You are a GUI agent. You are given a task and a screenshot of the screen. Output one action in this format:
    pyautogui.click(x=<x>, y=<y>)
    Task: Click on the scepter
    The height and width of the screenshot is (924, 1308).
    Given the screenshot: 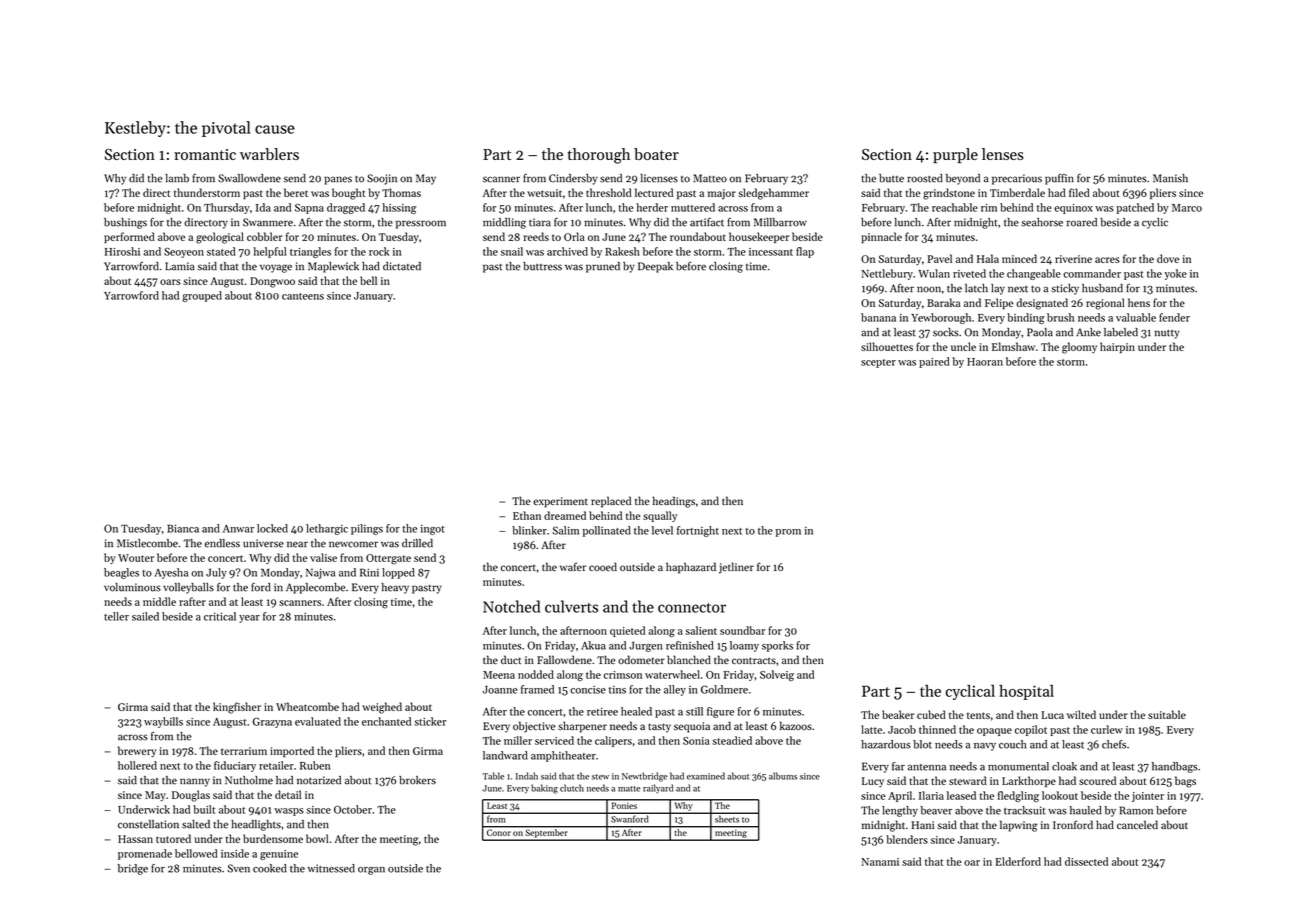 What is the action you would take?
    pyautogui.click(x=878, y=363)
